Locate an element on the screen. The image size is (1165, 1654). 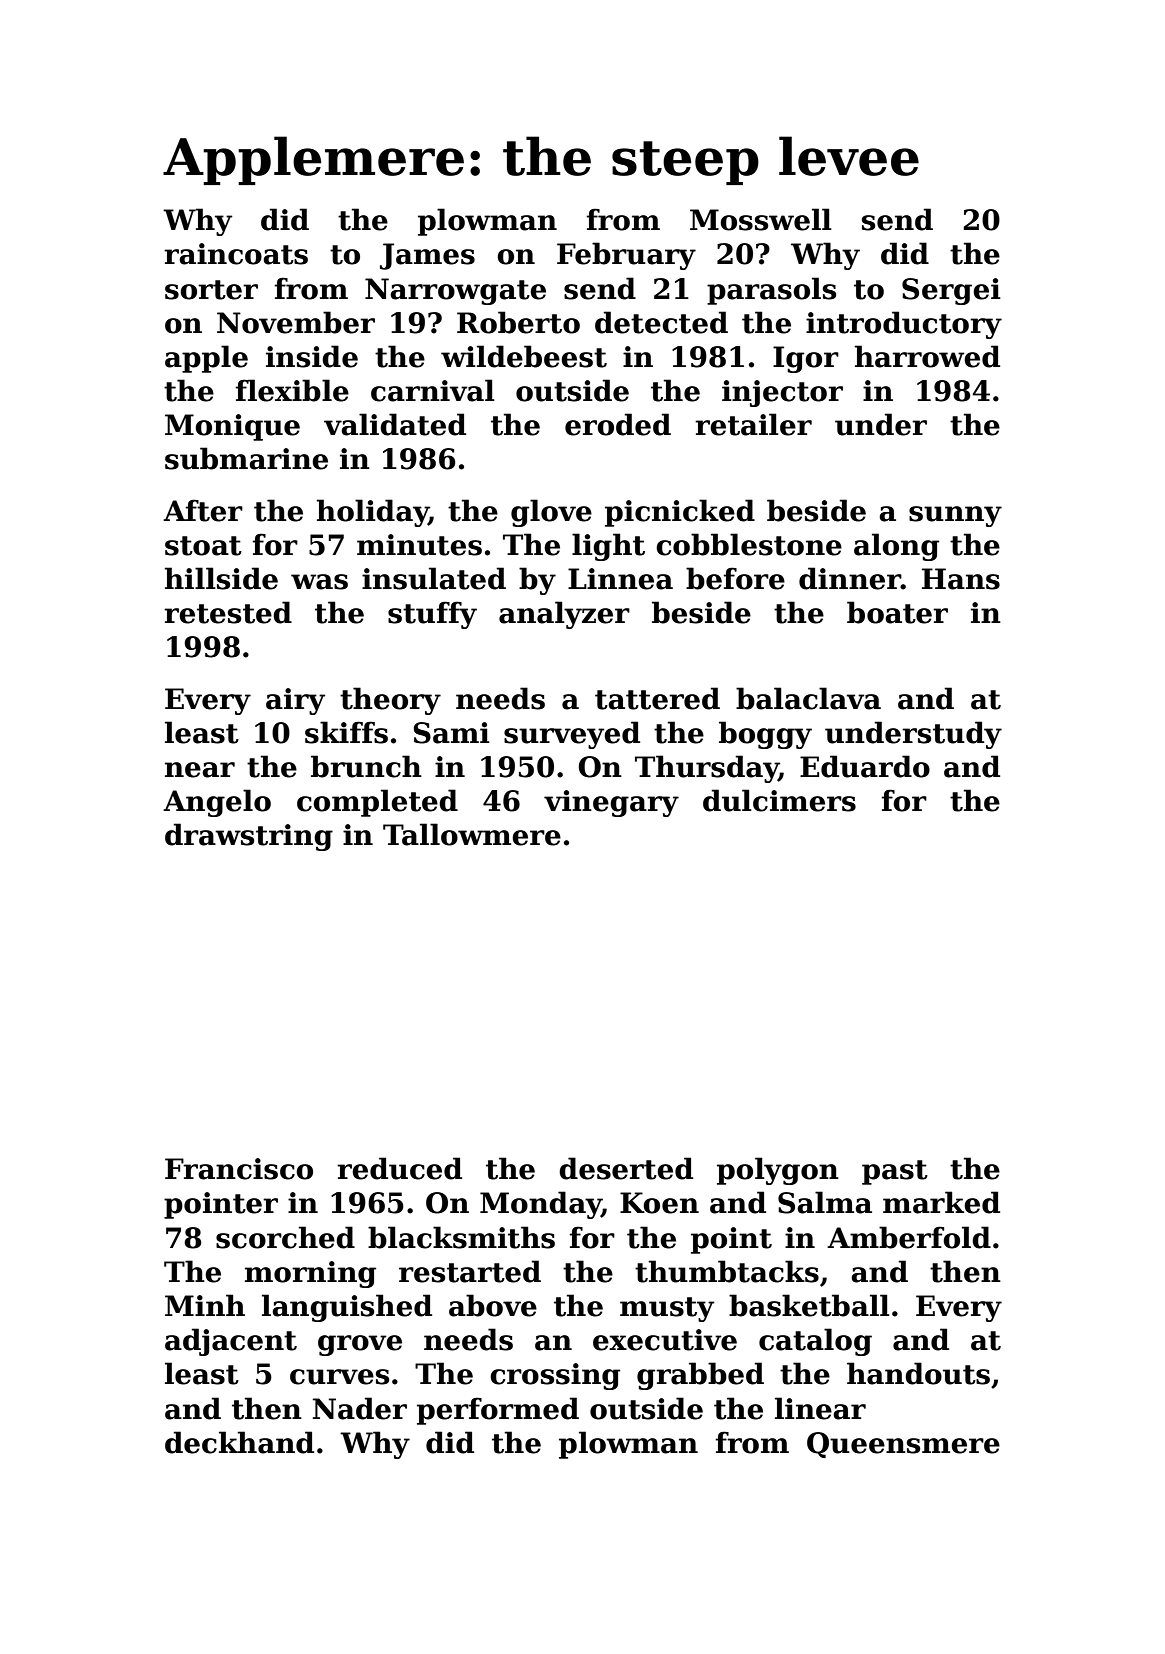
deckhand is located at coordinates (239, 1442).
